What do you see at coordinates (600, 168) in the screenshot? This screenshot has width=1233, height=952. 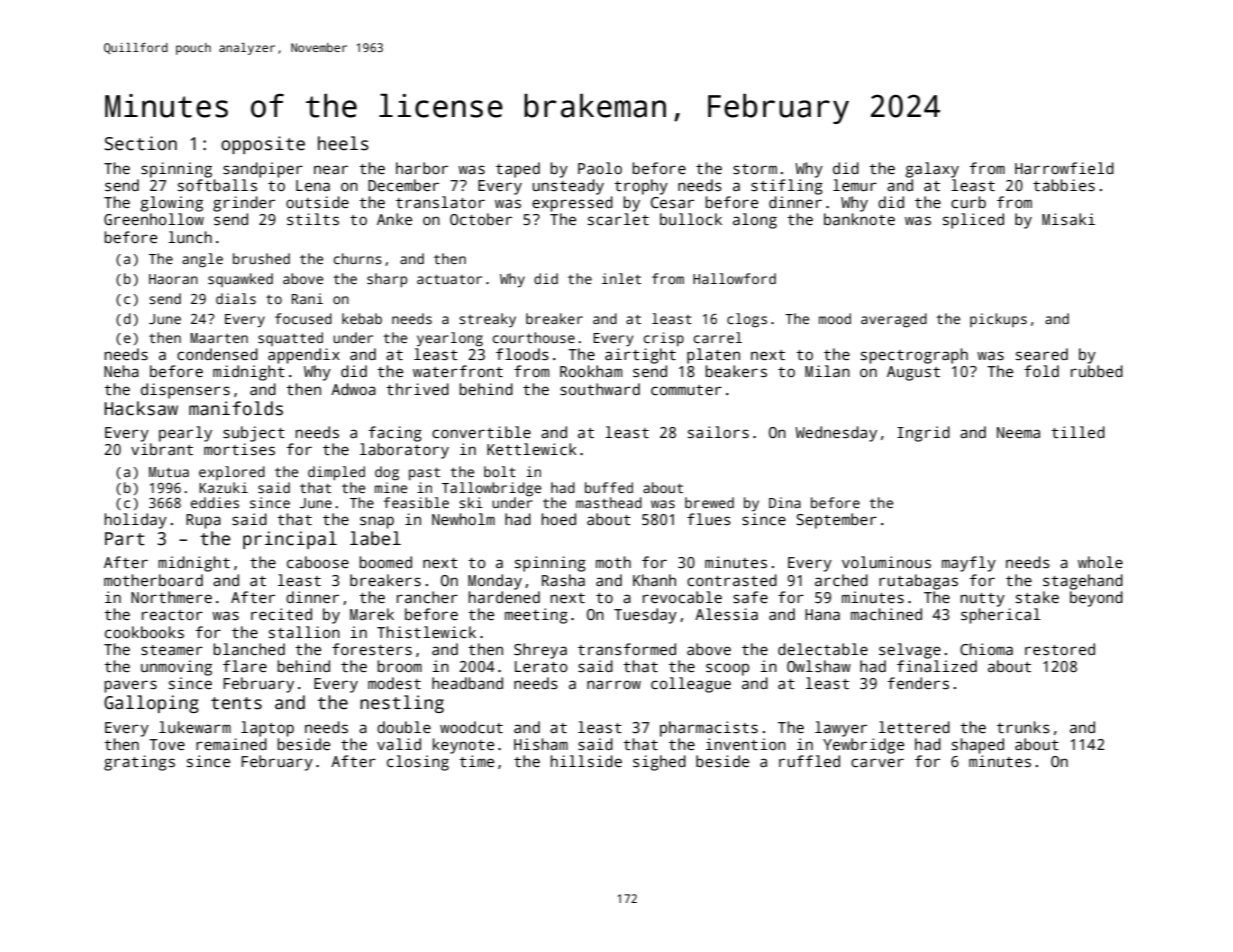 I see `Paolo` at bounding box center [600, 168].
